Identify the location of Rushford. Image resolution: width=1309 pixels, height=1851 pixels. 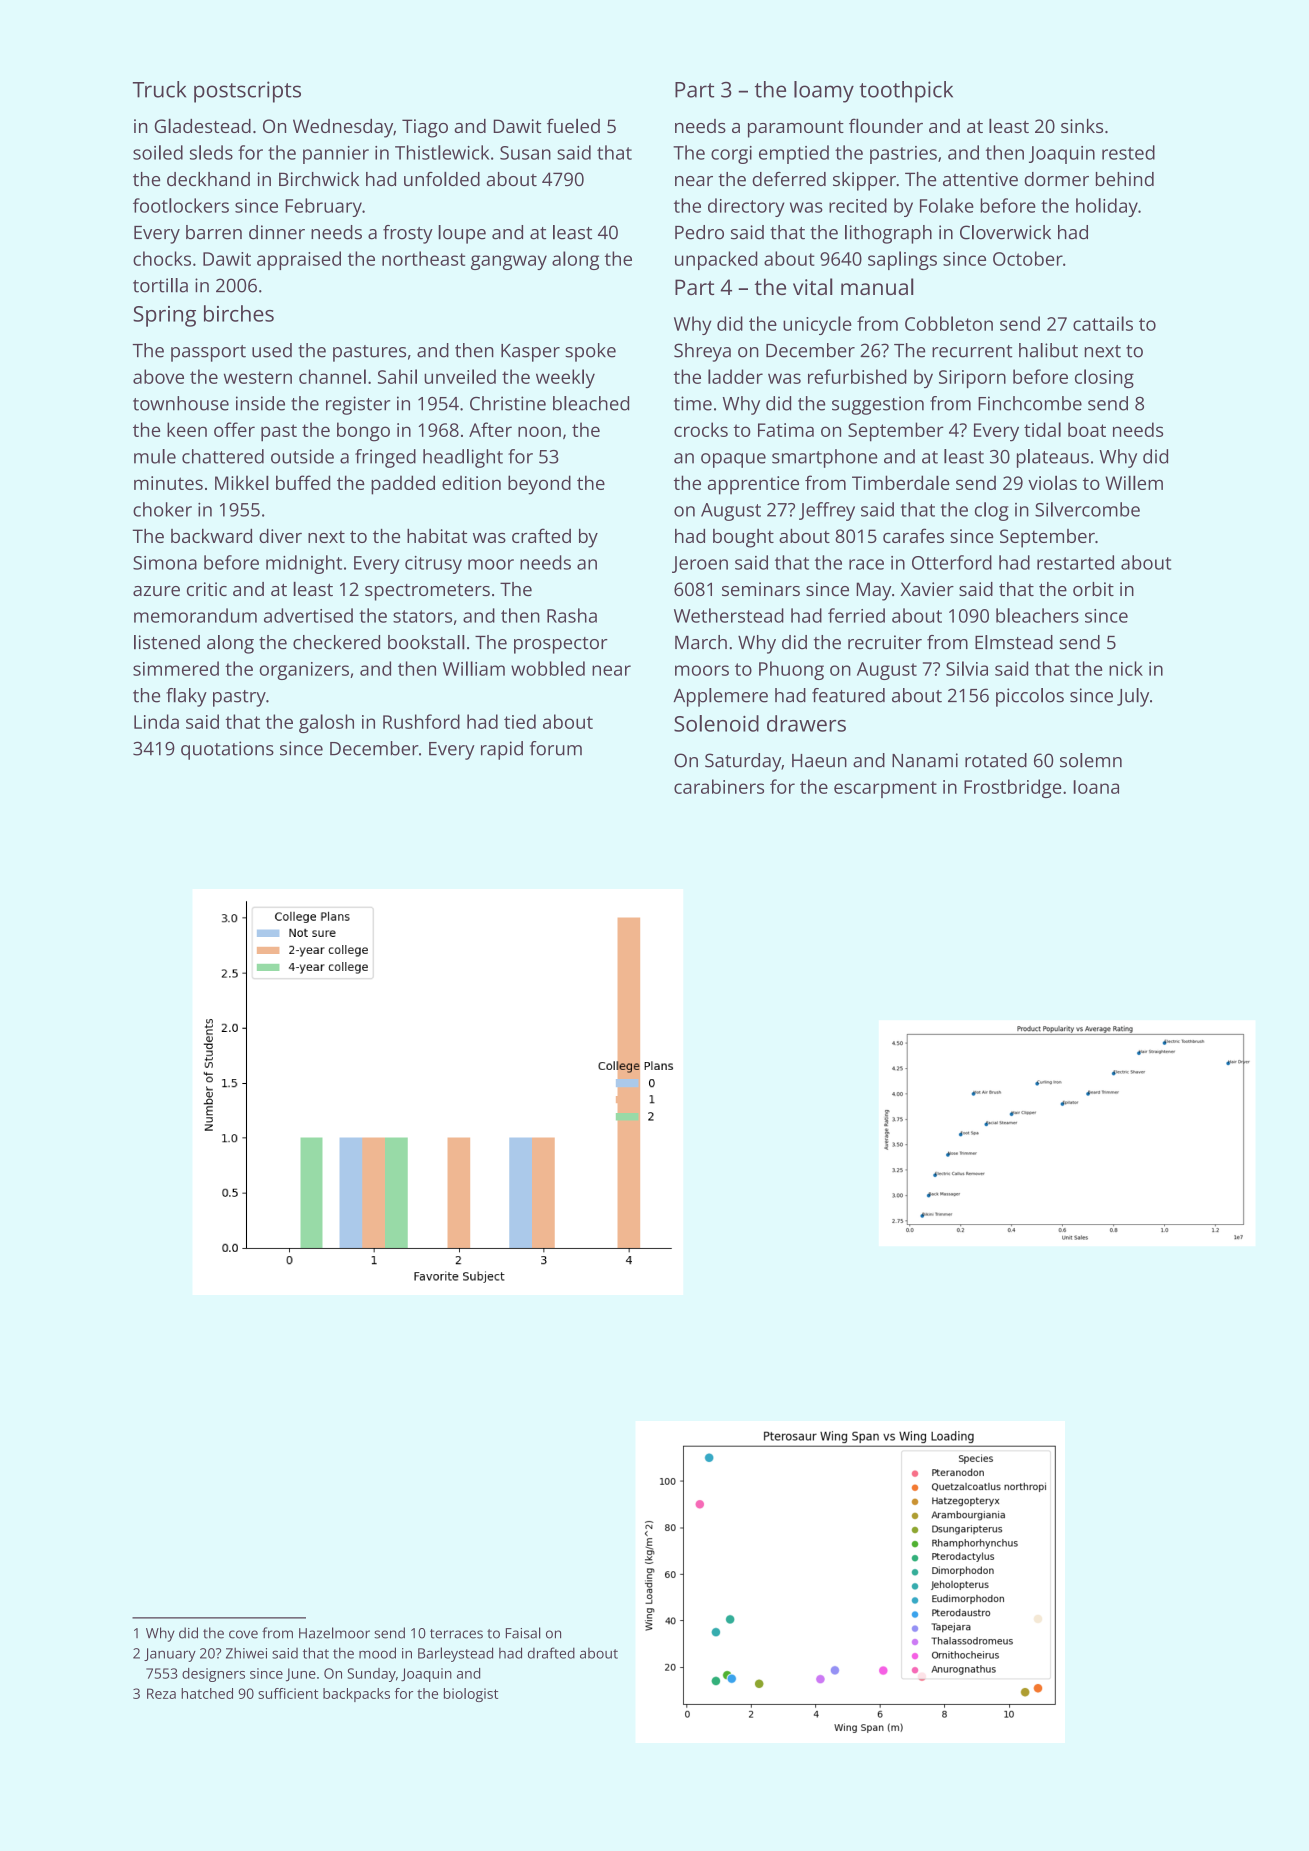
(421, 721).
